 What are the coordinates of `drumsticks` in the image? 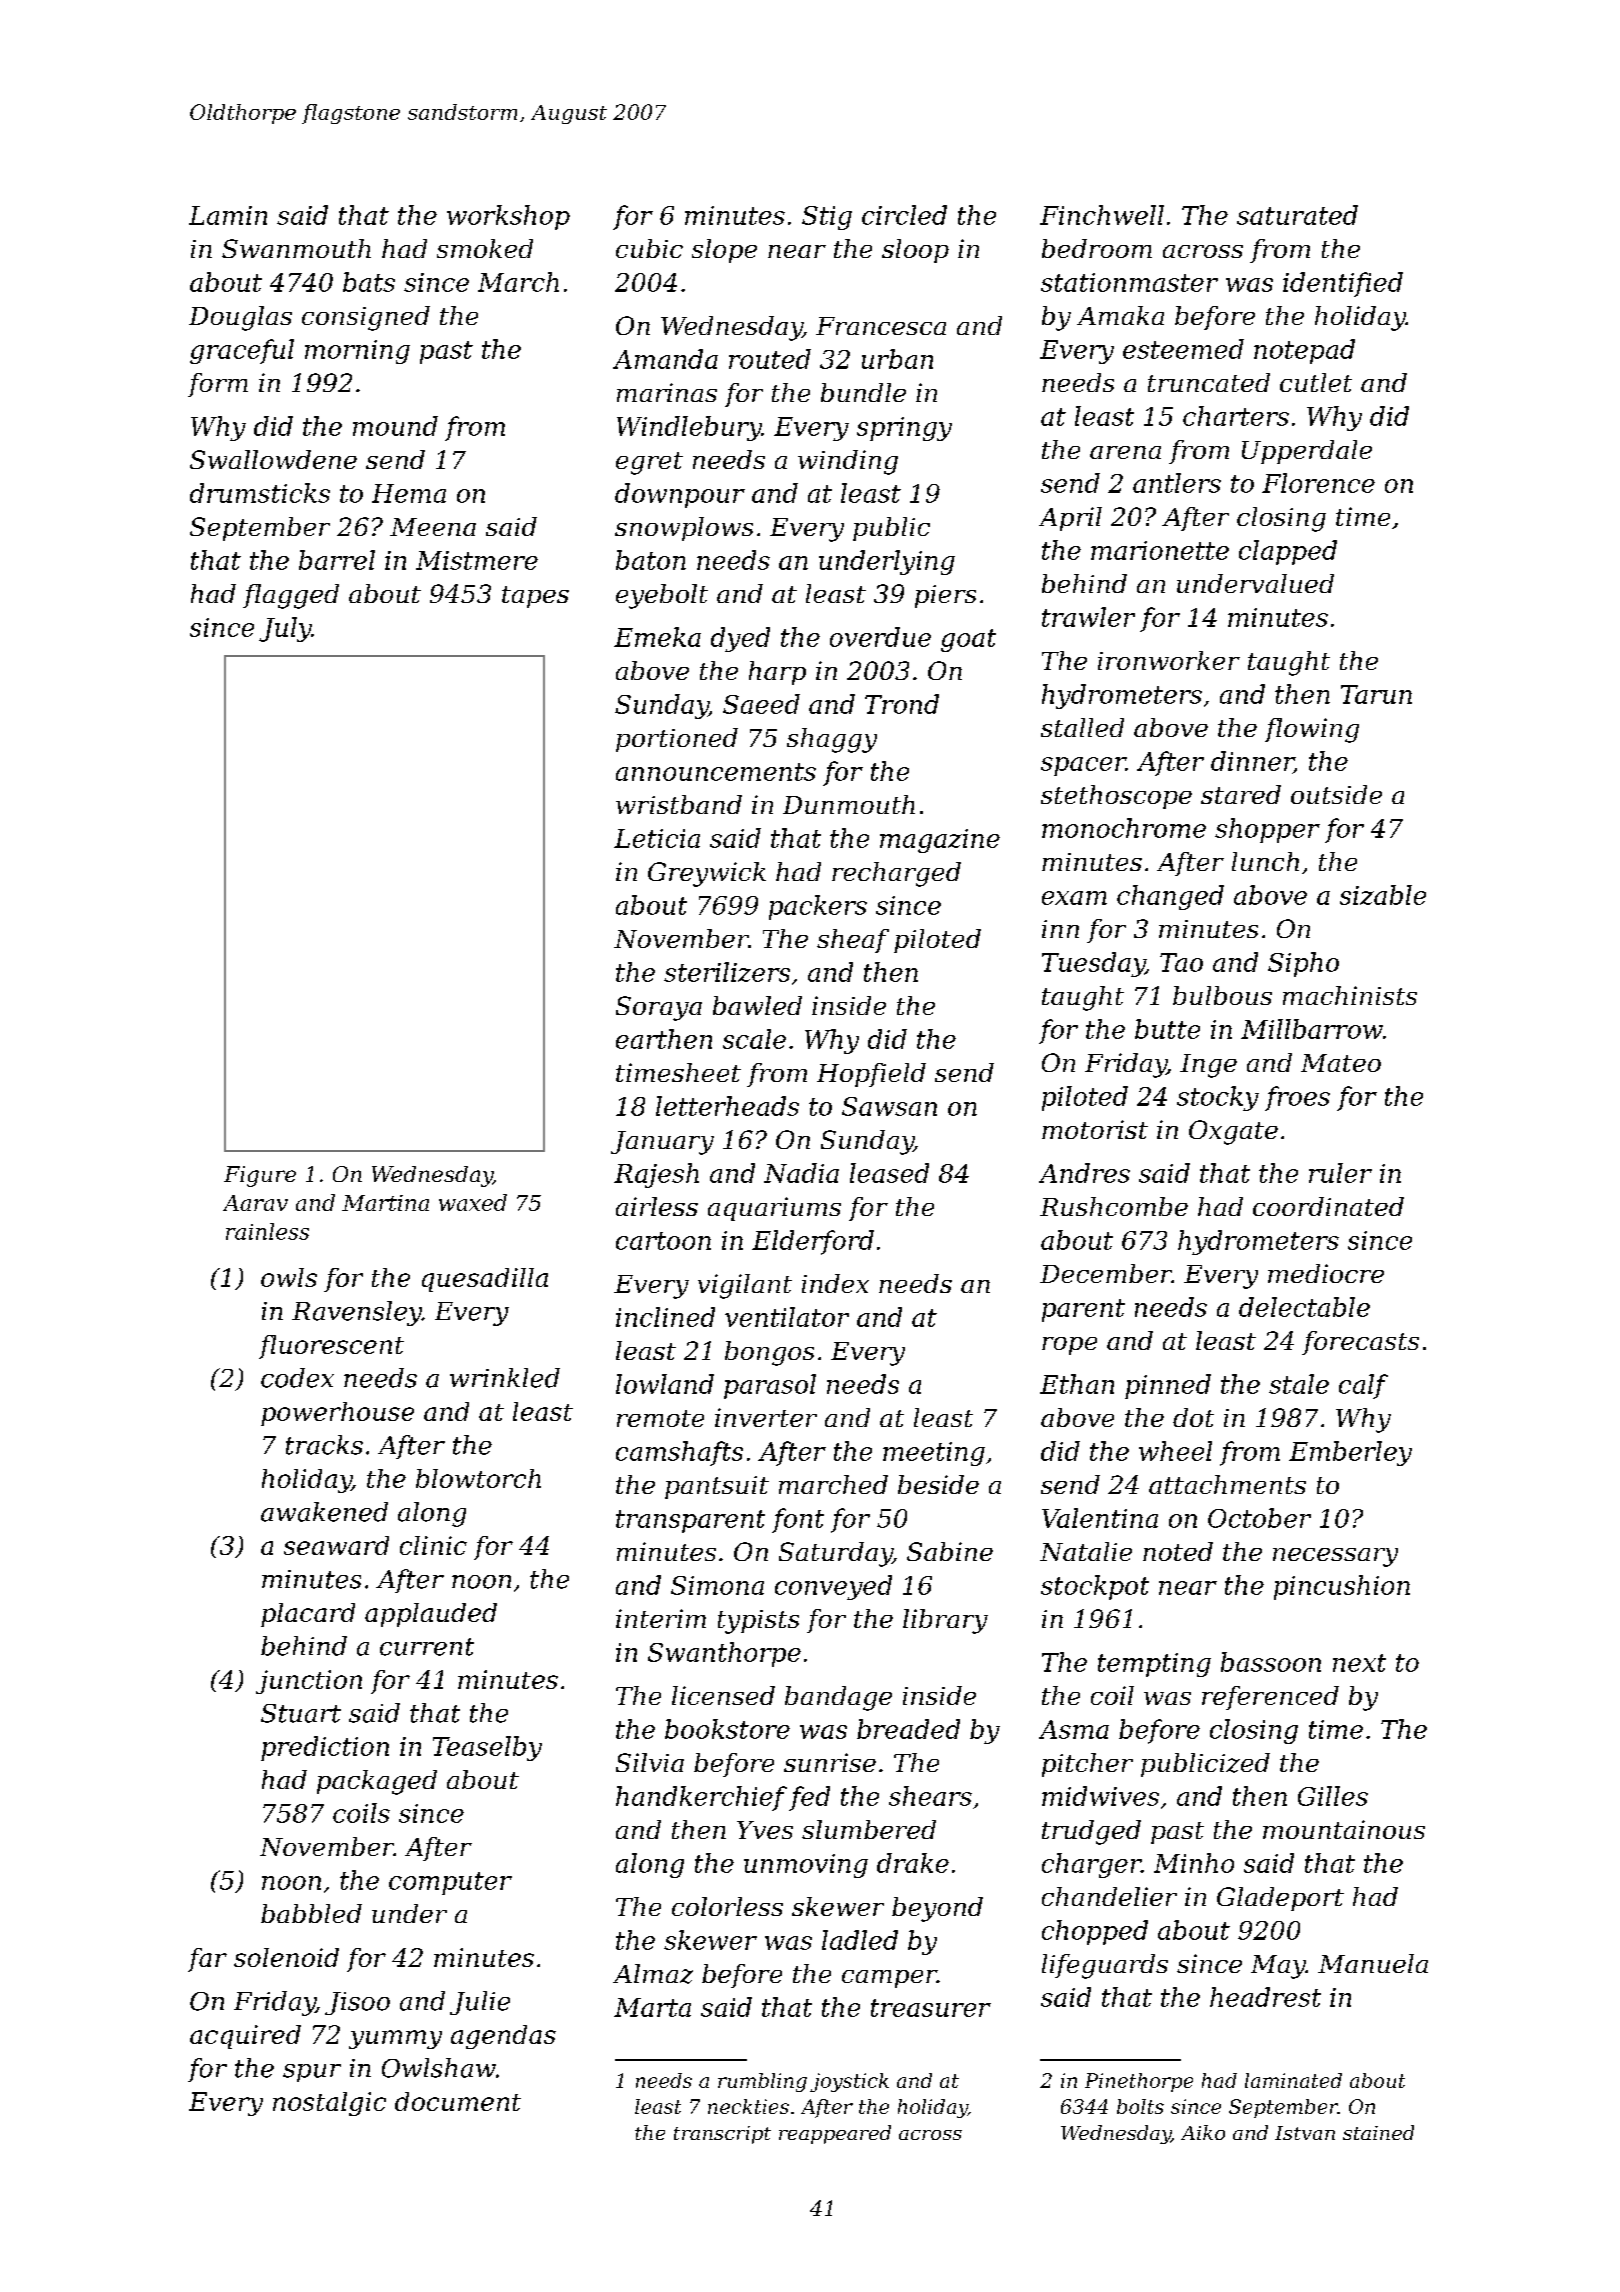 It's located at (260, 493).
